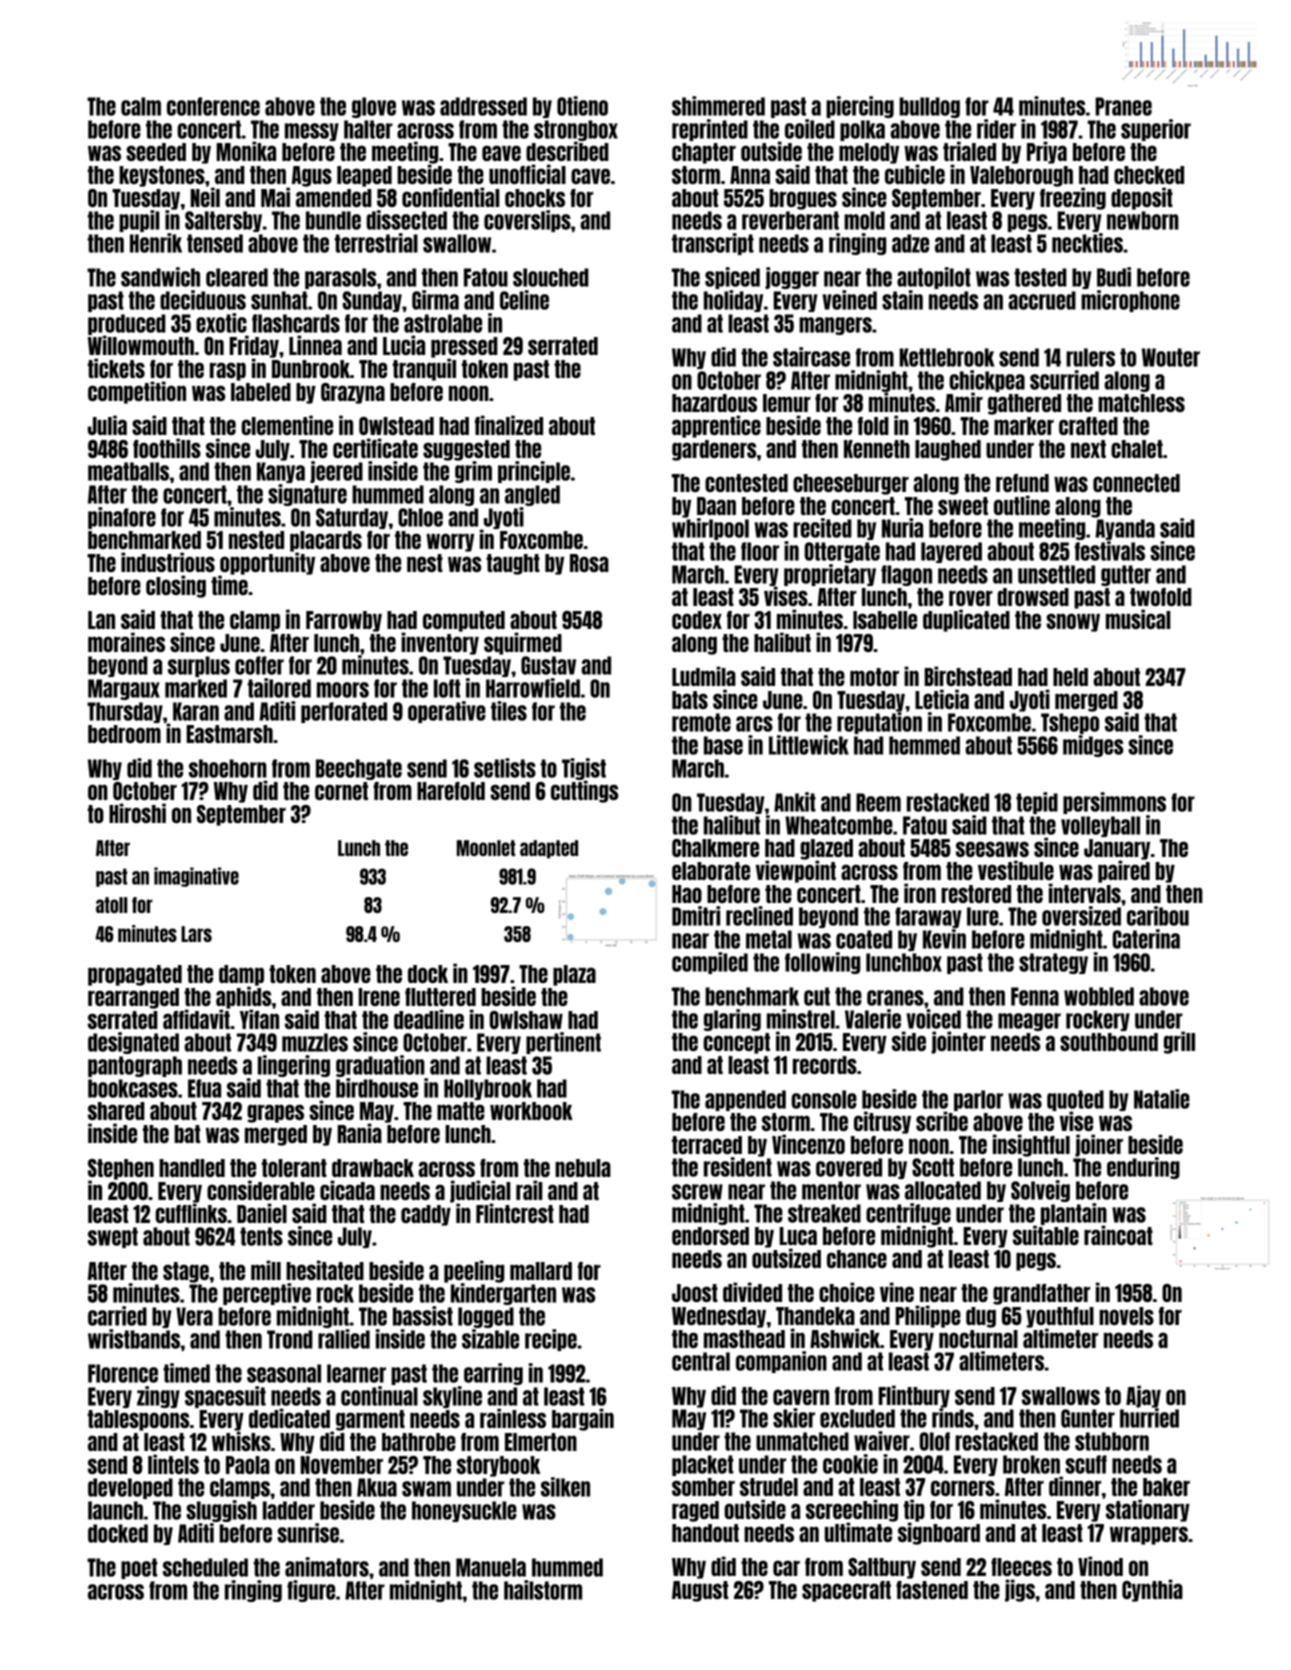 This screenshot has width=1291, height=1670. I want to click on unmatched, so click(802, 1441).
